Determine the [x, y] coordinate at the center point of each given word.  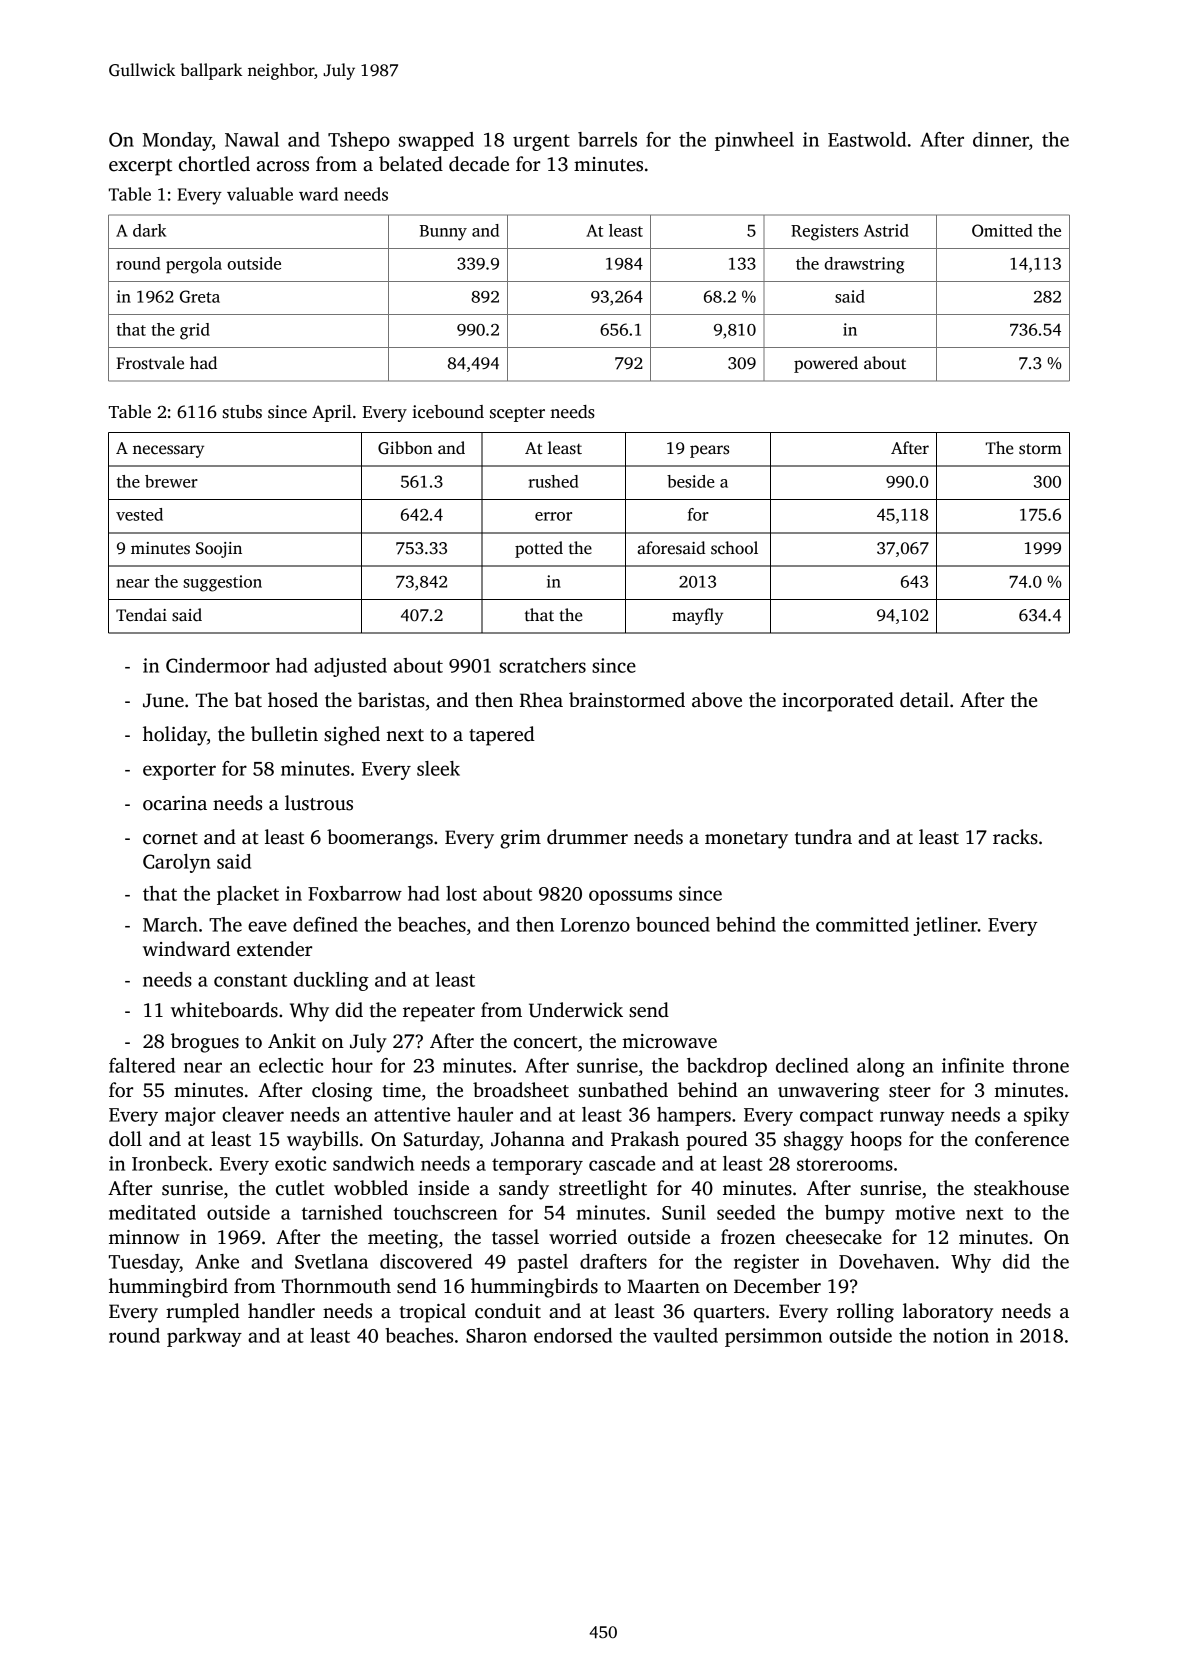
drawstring [864, 265]
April [332, 413]
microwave [669, 1041]
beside [691, 481]
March [170, 924]
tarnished [342, 1212]
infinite [973, 1065]
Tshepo [359, 141]
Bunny [443, 233]
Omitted [1002, 230]
